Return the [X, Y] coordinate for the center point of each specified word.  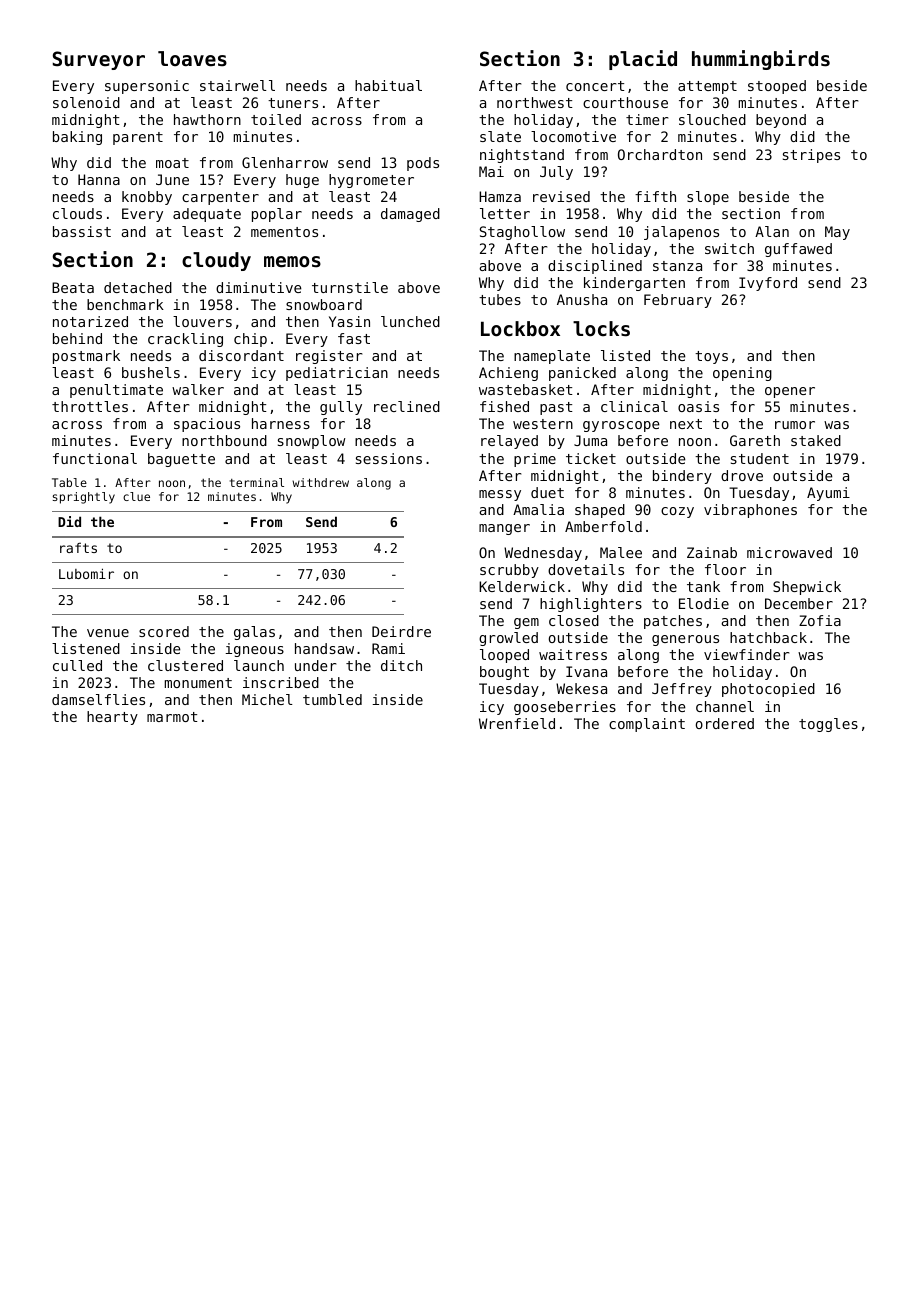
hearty [112, 718]
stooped [777, 87]
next [686, 424]
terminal [257, 482]
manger [504, 529]
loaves [192, 59]
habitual [388, 85]
